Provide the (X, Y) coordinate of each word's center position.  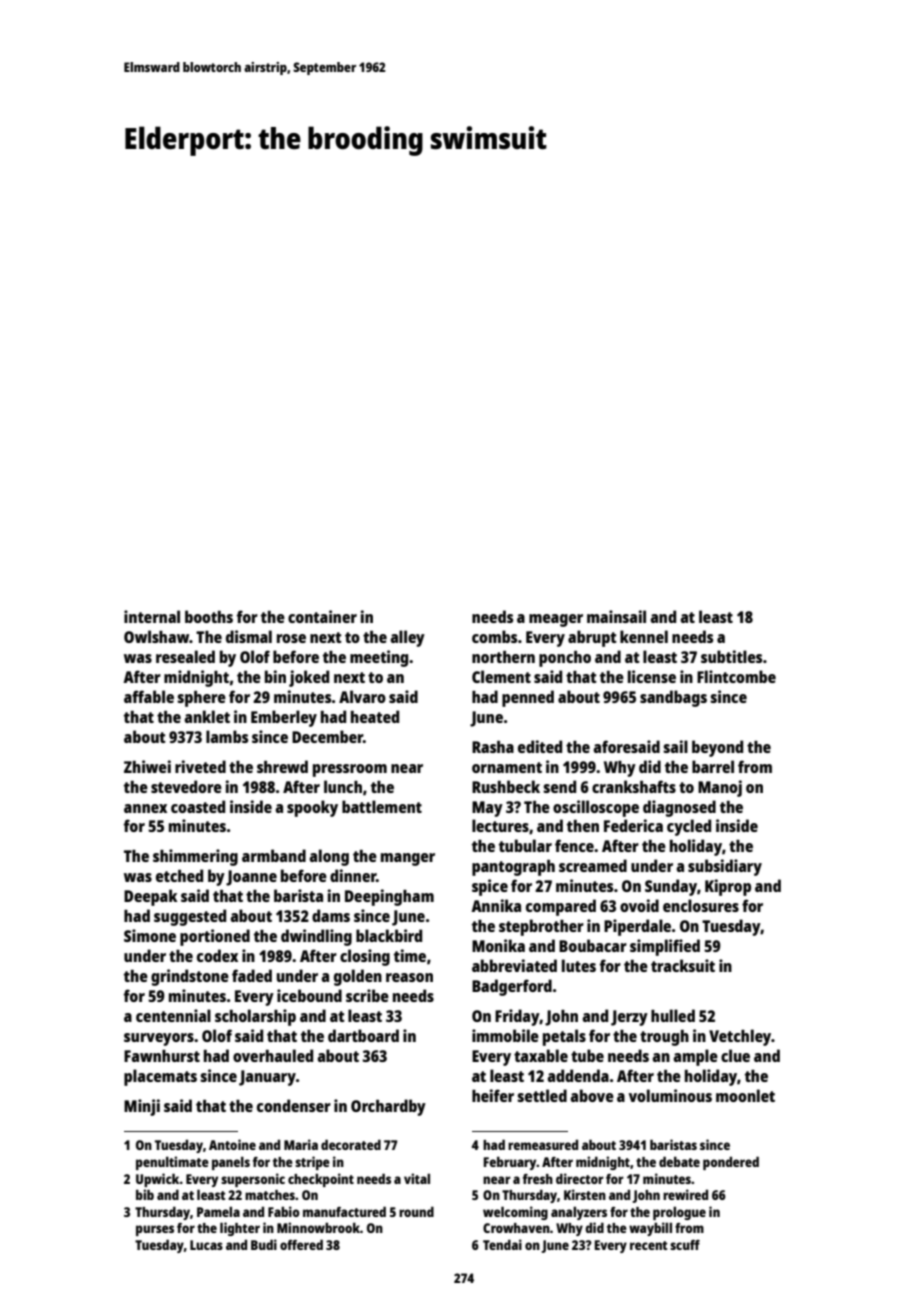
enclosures (701, 905)
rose (291, 638)
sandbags (673, 698)
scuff (685, 1245)
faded (252, 975)
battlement (382, 806)
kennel (644, 636)
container (322, 616)
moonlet (745, 1095)
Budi (264, 1244)
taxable (541, 1055)
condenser (294, 1105)
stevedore (186, 786)
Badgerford (512, 987)
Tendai (502, 1244)
